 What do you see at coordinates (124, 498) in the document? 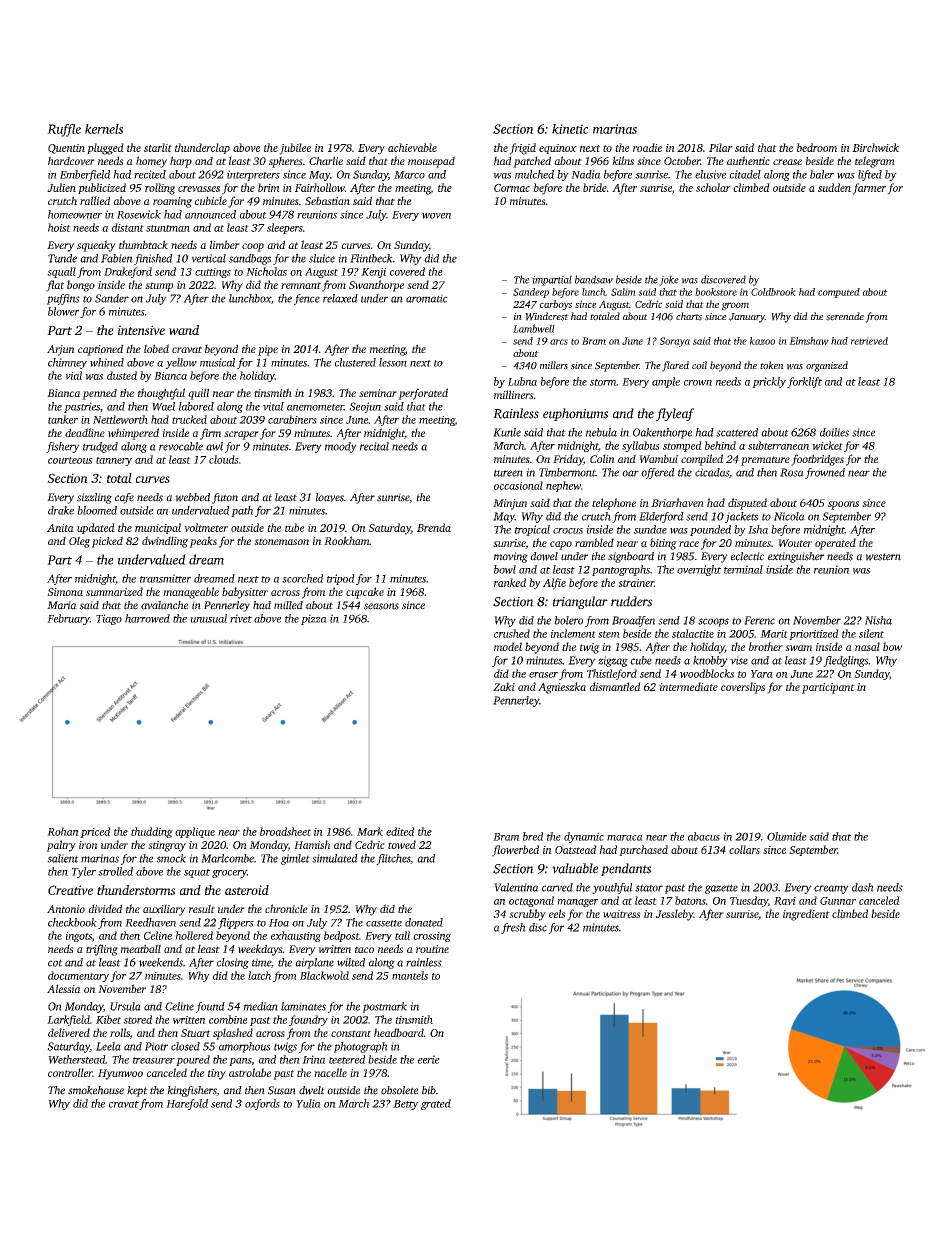
I see `cafe` at bounding box center [124, 498].
